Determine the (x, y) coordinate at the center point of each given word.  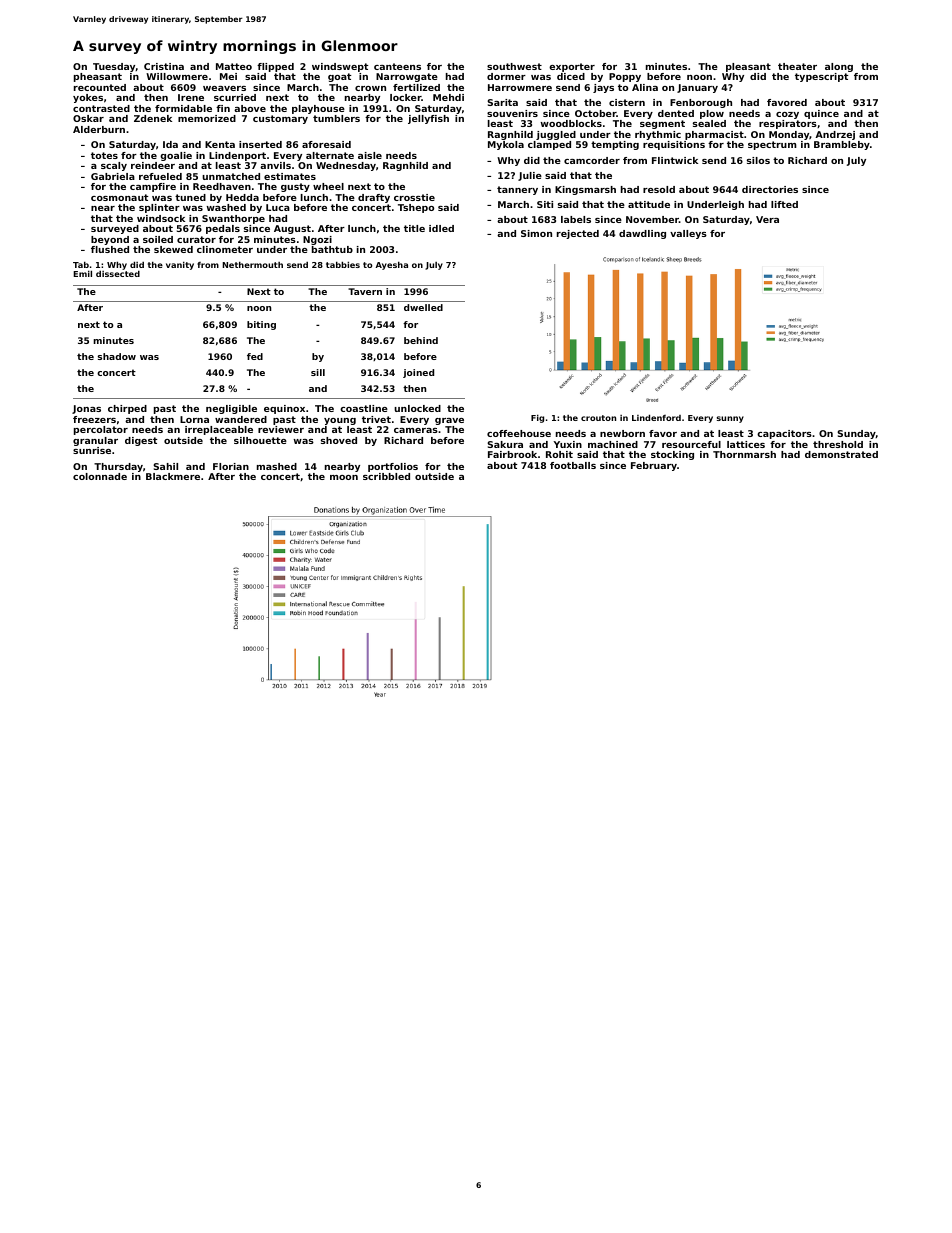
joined (418, 373)
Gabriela (113, 176)
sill (318, 372)
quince (821, 114)
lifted (784, 204)
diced (571, 76)
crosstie (414, 197)
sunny (730, 419)
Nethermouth (252, 264)
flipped (275, 67)
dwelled (423, 307)
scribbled (386, 476)
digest (141, 441)
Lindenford (656, 417)
